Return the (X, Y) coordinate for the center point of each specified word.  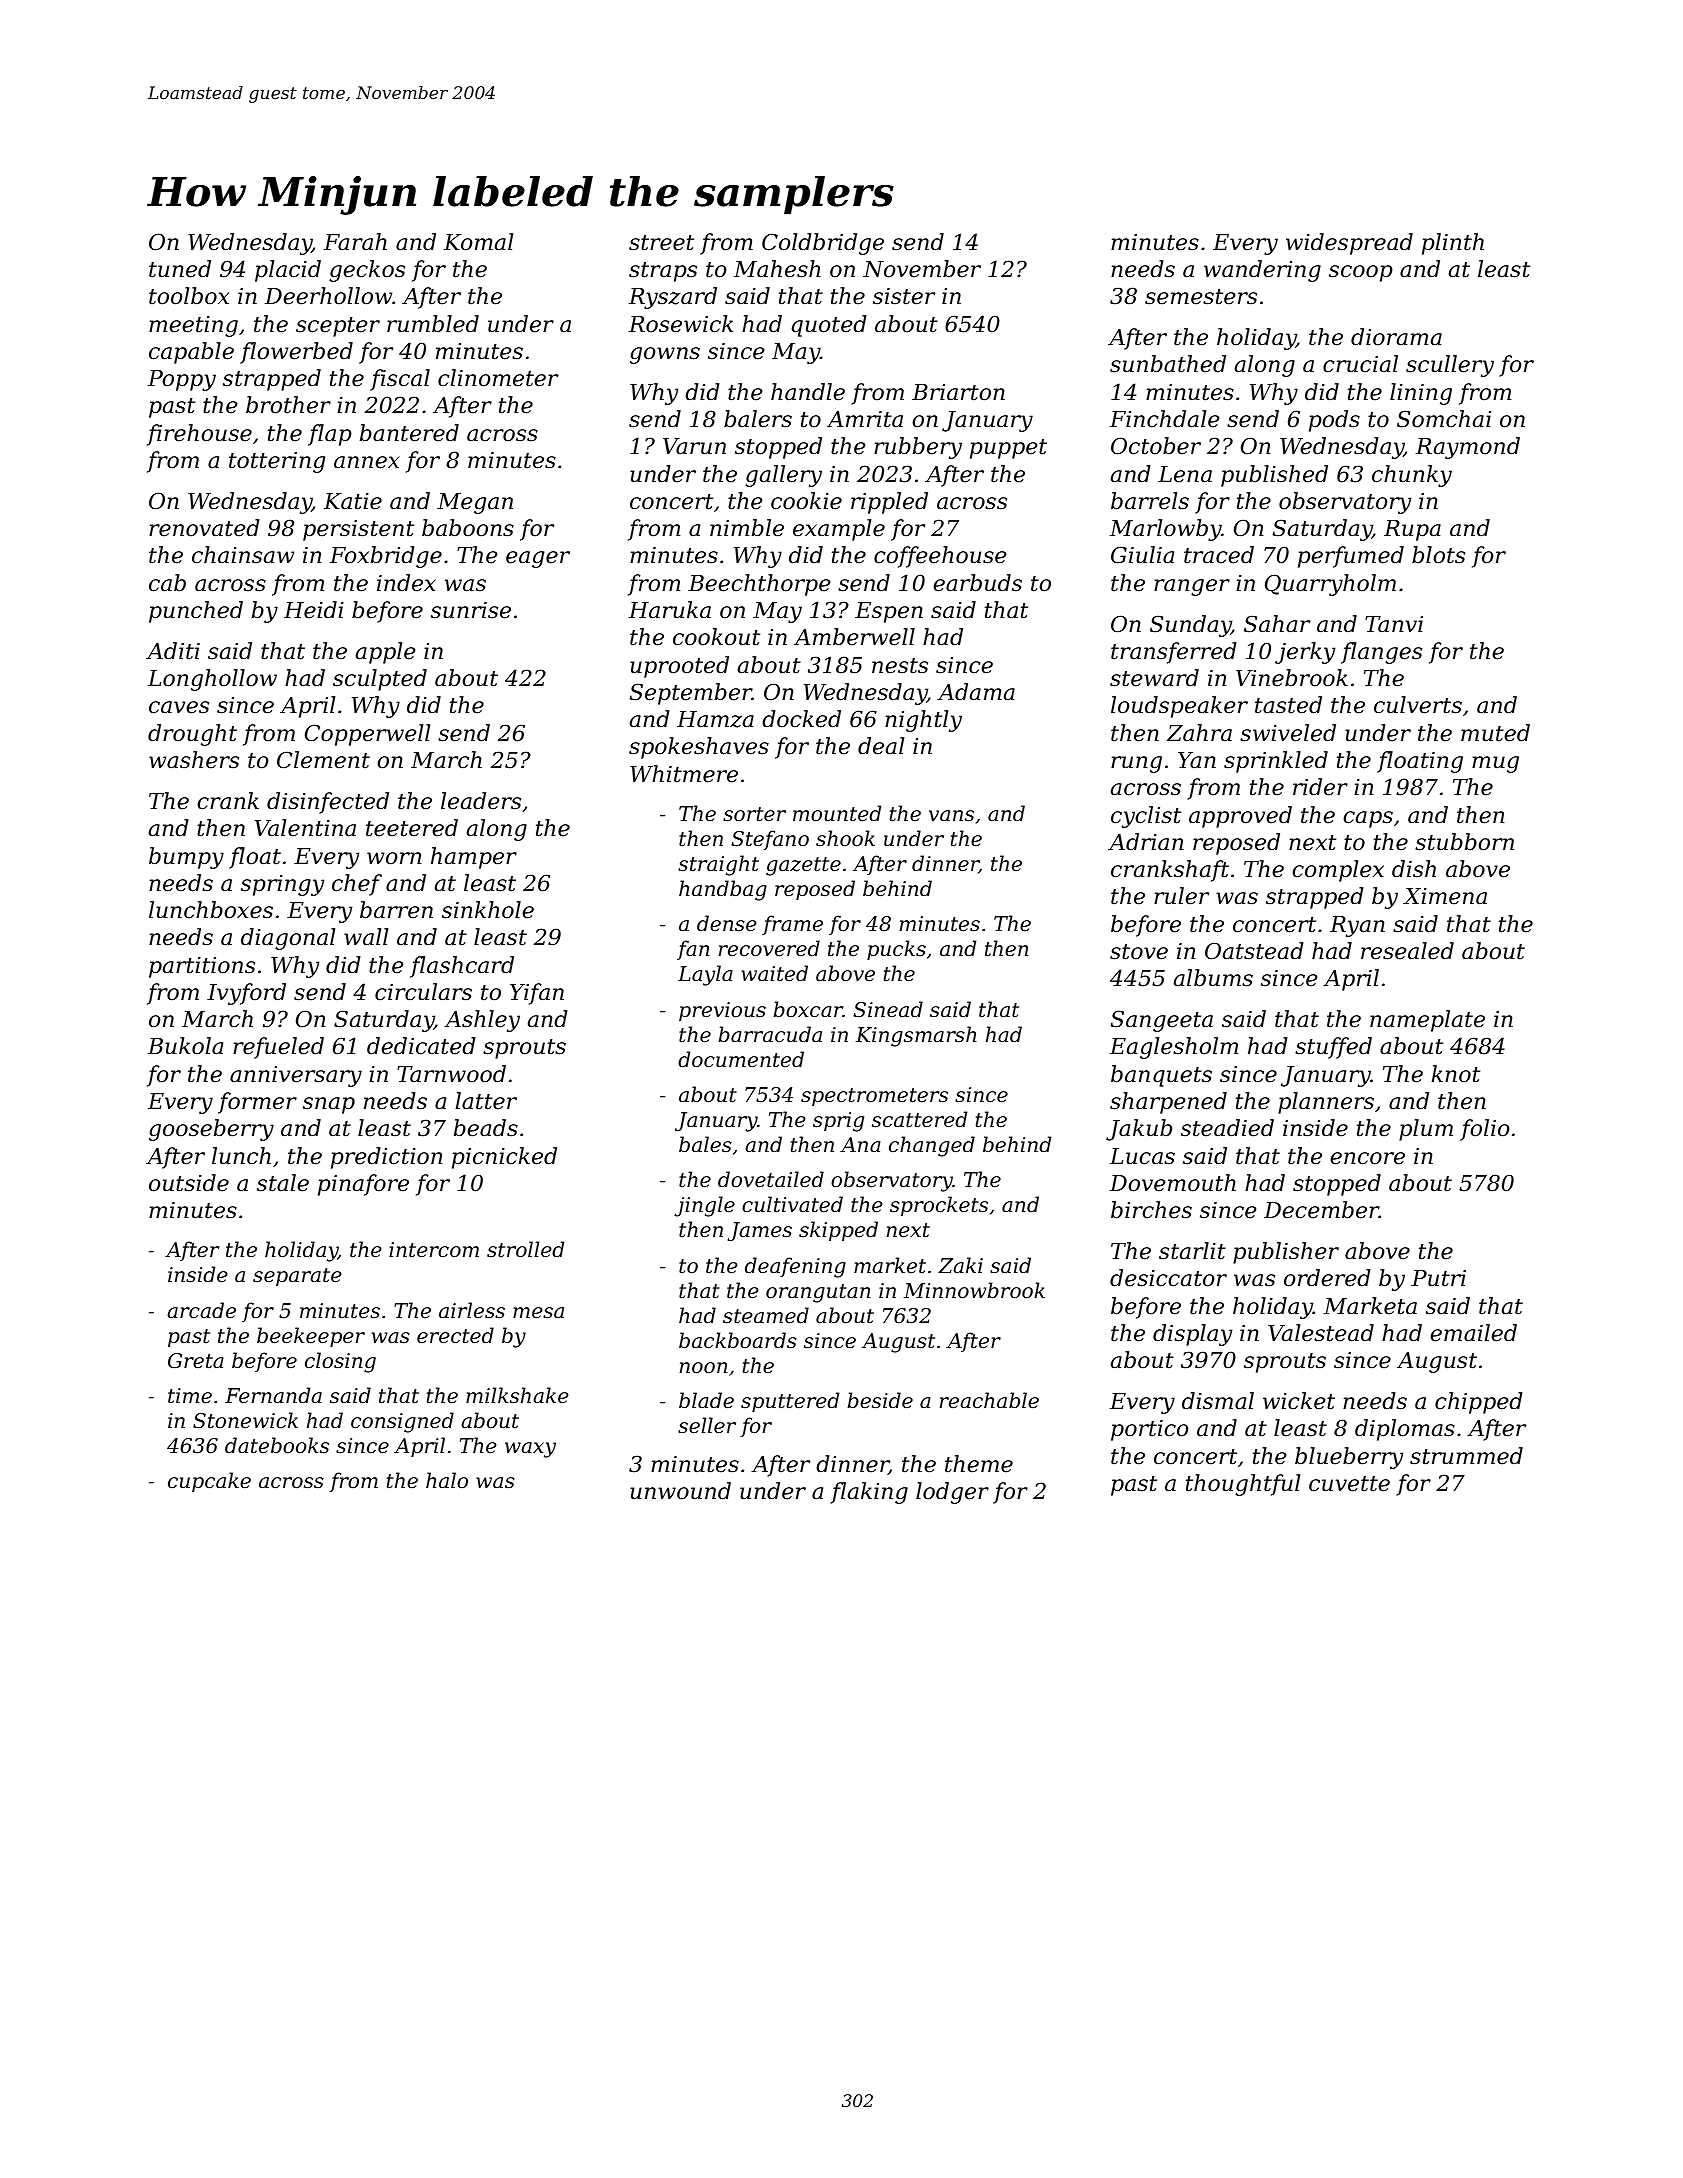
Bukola (185, 1046)
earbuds (977, 583)
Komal (478, 242)
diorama (1396, 337)
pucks (896, 950)
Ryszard (673, 298)
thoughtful (1243, 1485)
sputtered (790, 1402)
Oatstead (1254, 951)
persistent (358, 530)
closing (340, 1362)
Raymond (1468, 448)
